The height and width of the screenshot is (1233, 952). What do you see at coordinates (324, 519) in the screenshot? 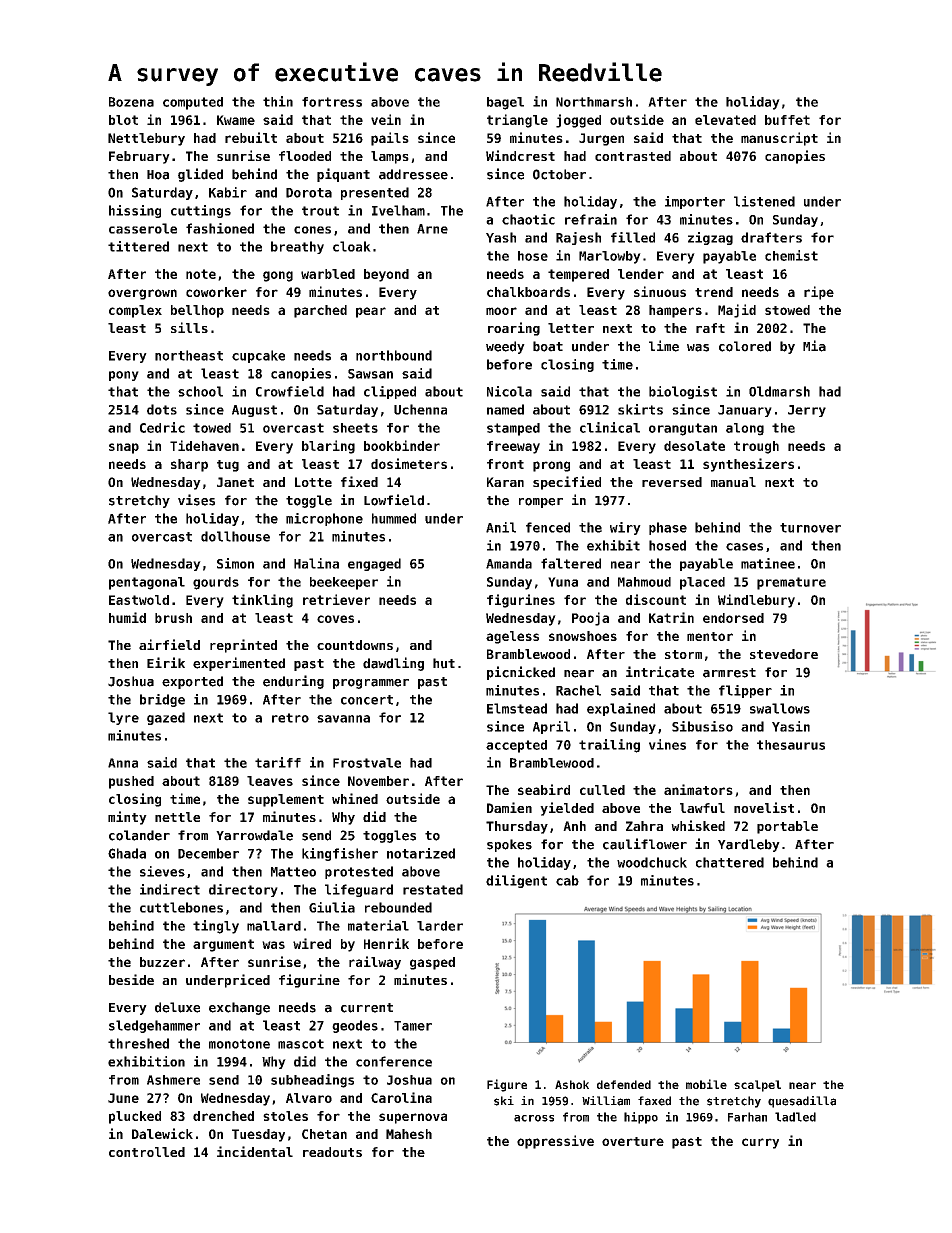
I see `microphone` at bounding box center [324, 519].
